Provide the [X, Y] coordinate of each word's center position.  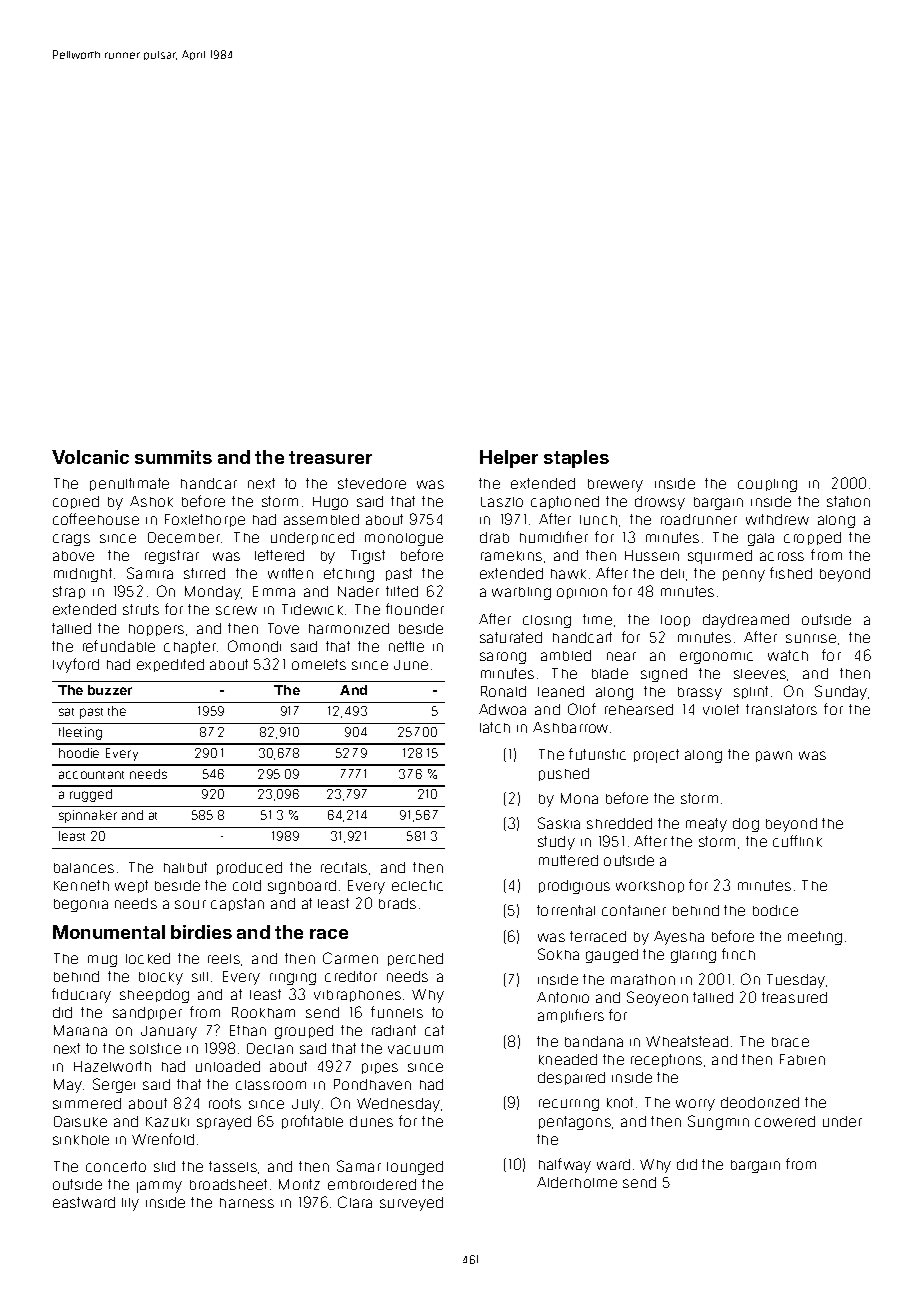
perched [415, 959]
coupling [767, 485]
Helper [509, 459]
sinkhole [81, 1140]
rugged [91, 795]
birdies [201, 932]
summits [173, 457]
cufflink [797, 841]
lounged [415, 1168]
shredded [619, 823]
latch [495, 727]
